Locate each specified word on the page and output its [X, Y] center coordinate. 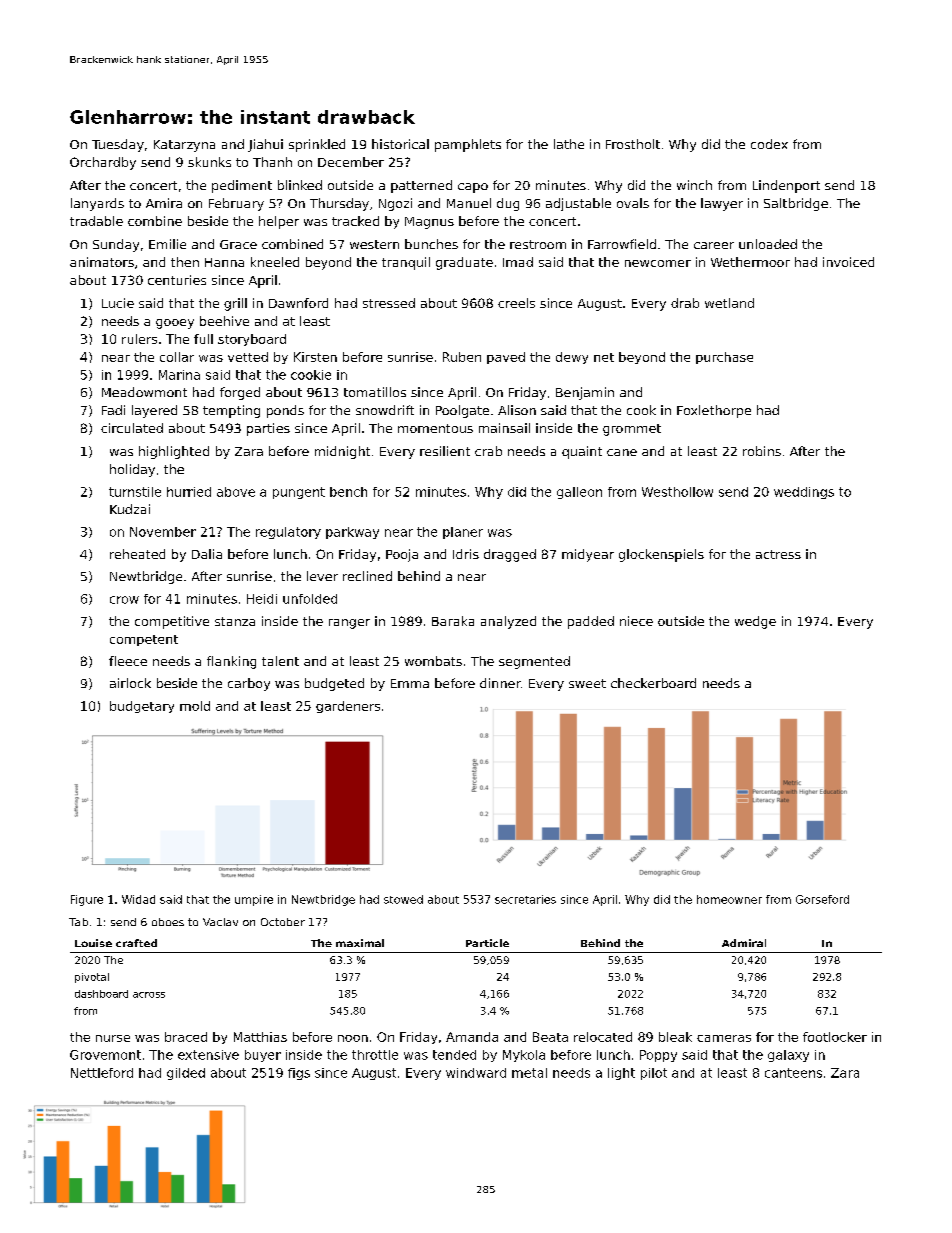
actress [778, 554]
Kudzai [130, 509]
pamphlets [468, 145]
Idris [466, 554]
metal [529, 1073]
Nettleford [102, 1073]
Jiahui [265, 145]
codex [769, 144]
